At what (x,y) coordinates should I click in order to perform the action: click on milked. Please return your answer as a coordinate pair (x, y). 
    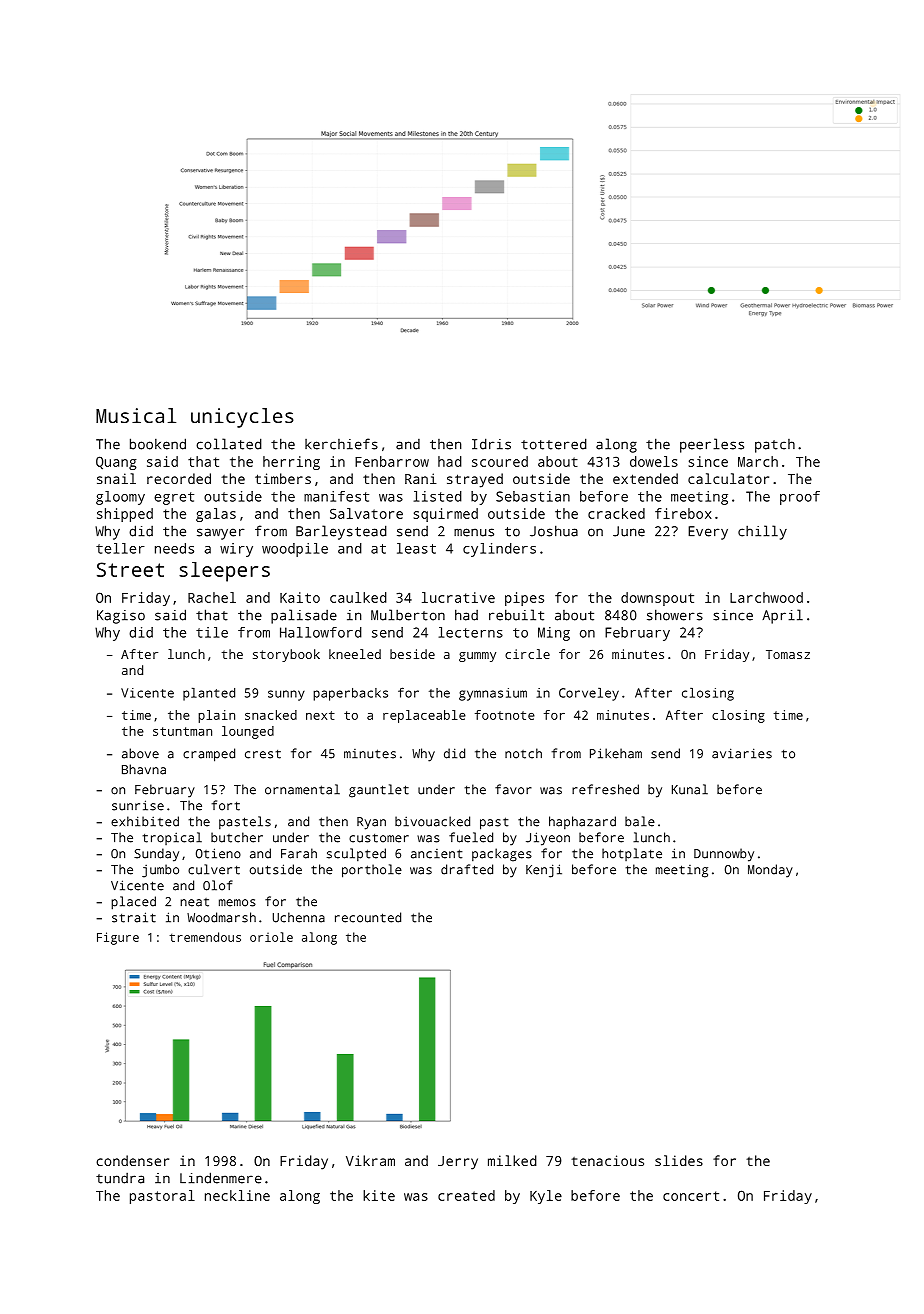
    Looking at the image, I should click on (512, 1160).
